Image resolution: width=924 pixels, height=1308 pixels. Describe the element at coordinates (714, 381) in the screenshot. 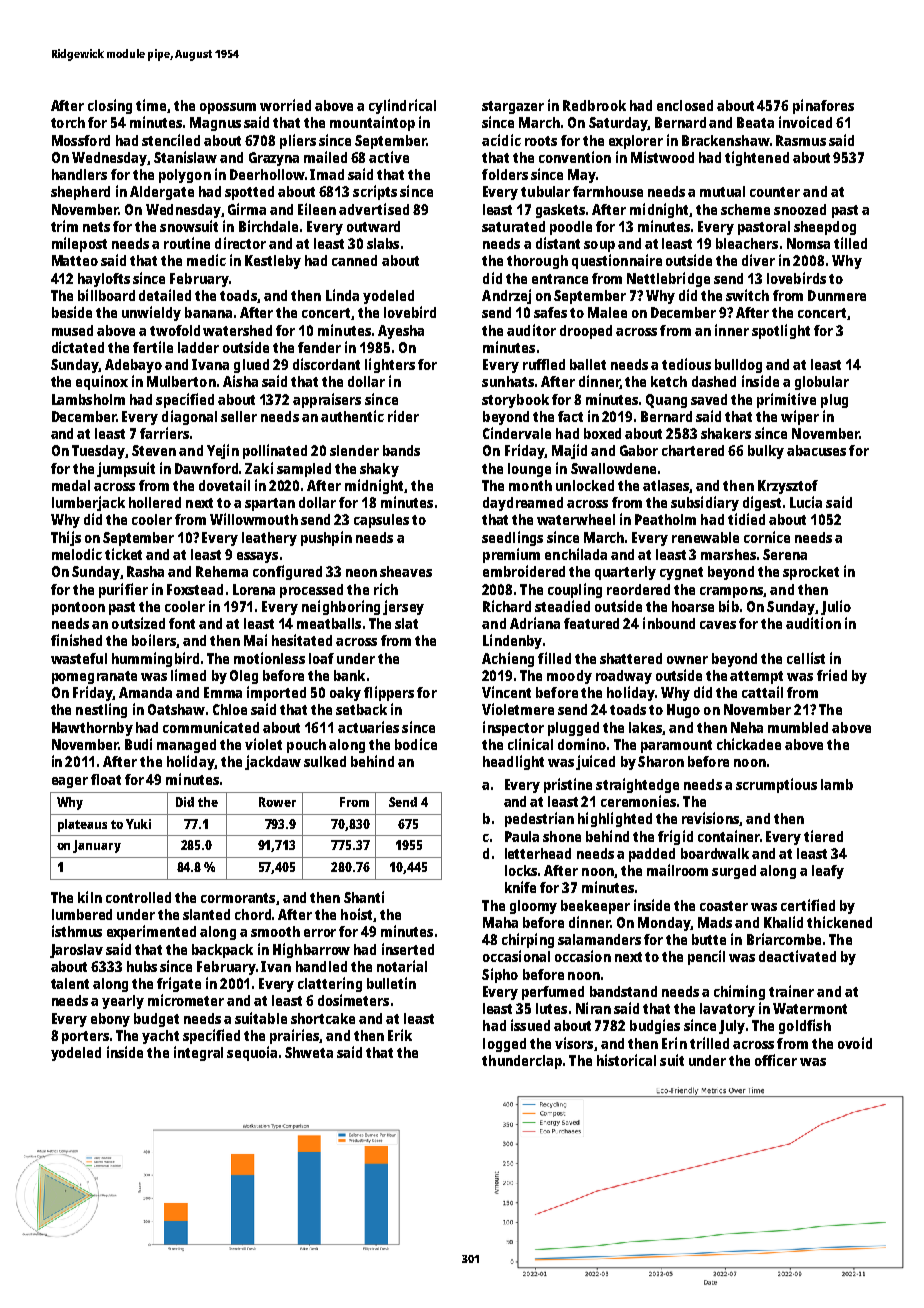

I see `dashed` at that location.
